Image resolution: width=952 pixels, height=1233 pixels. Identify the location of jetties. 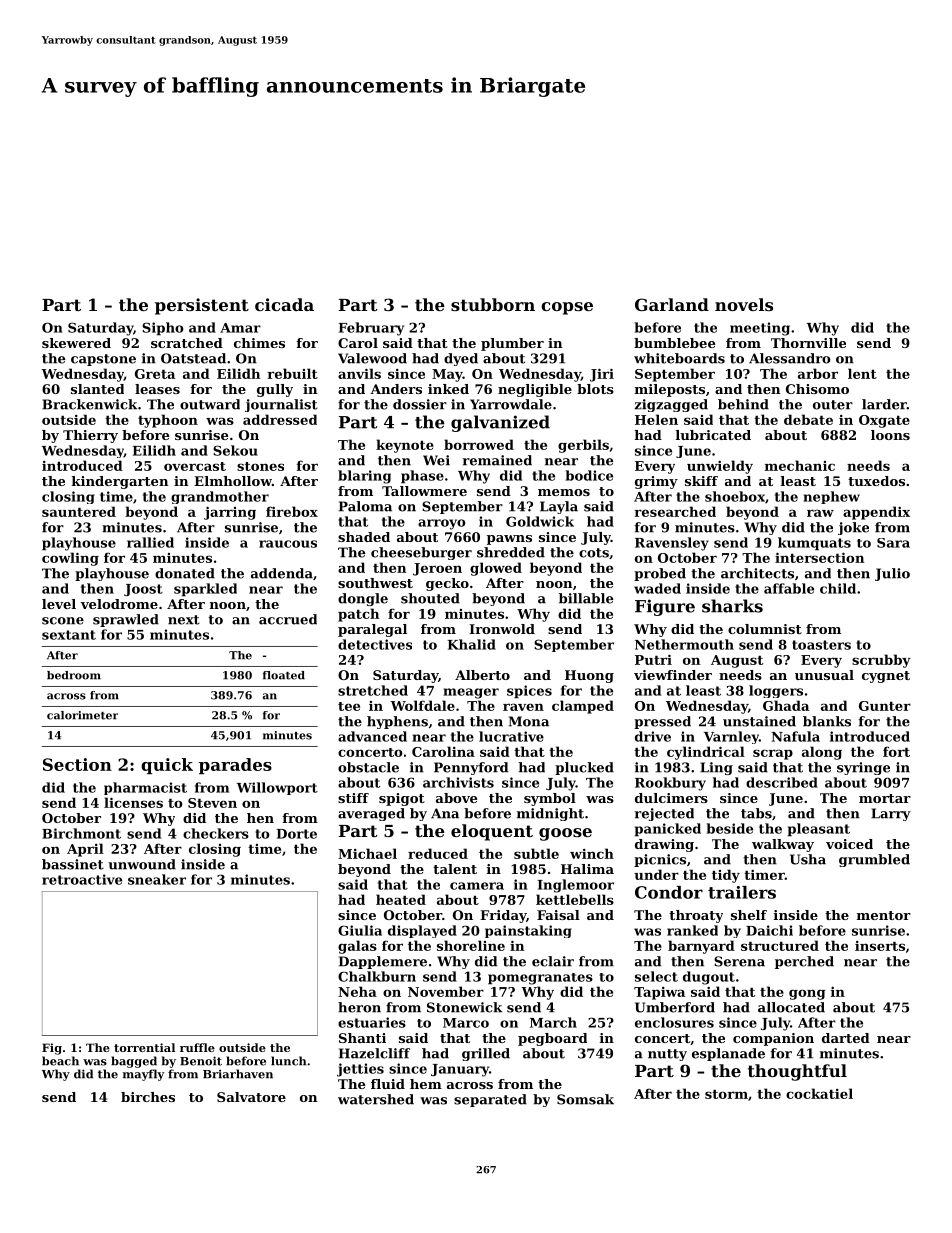
(360, 1070).
